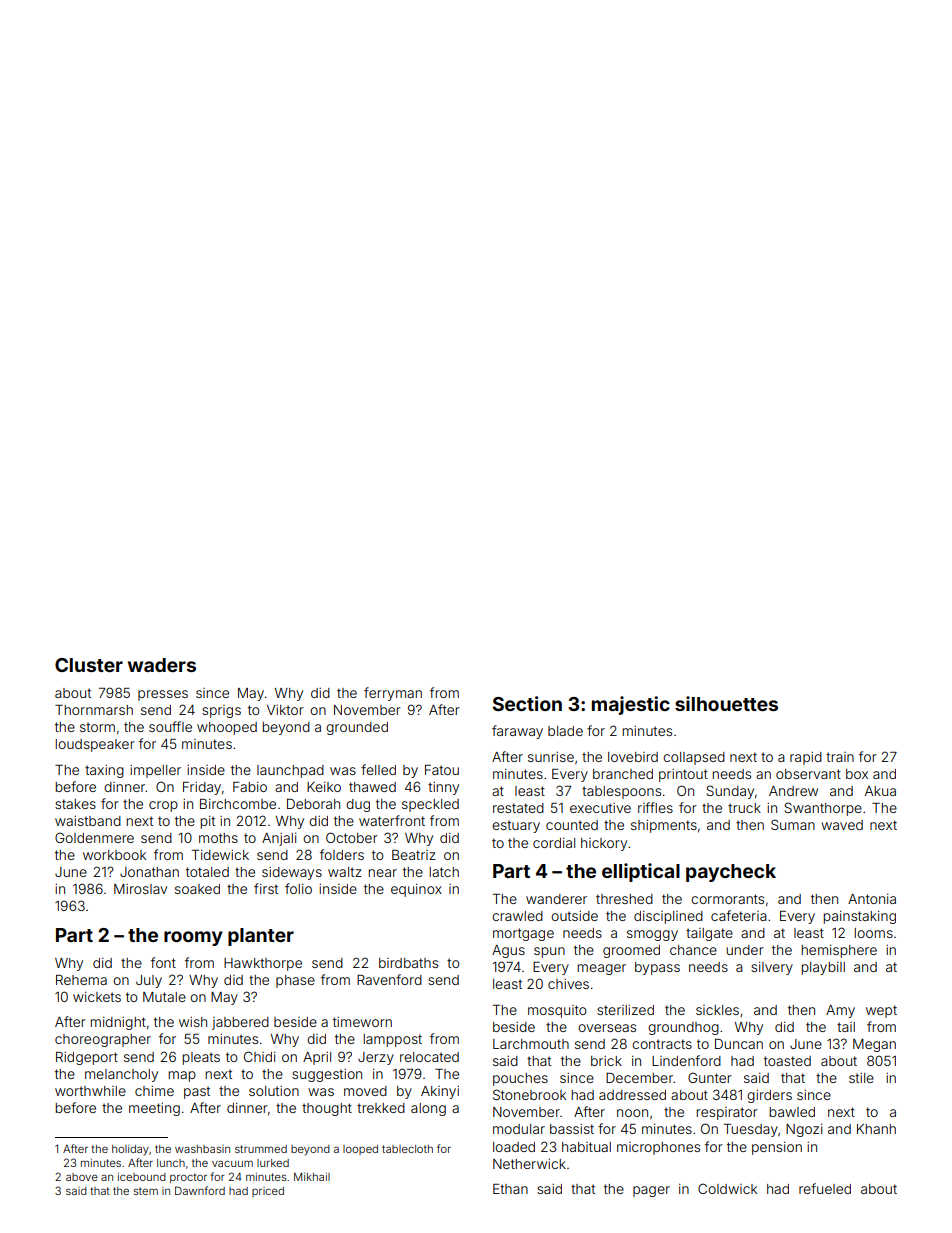  I want to click on ferryman, so click(393, 694).
